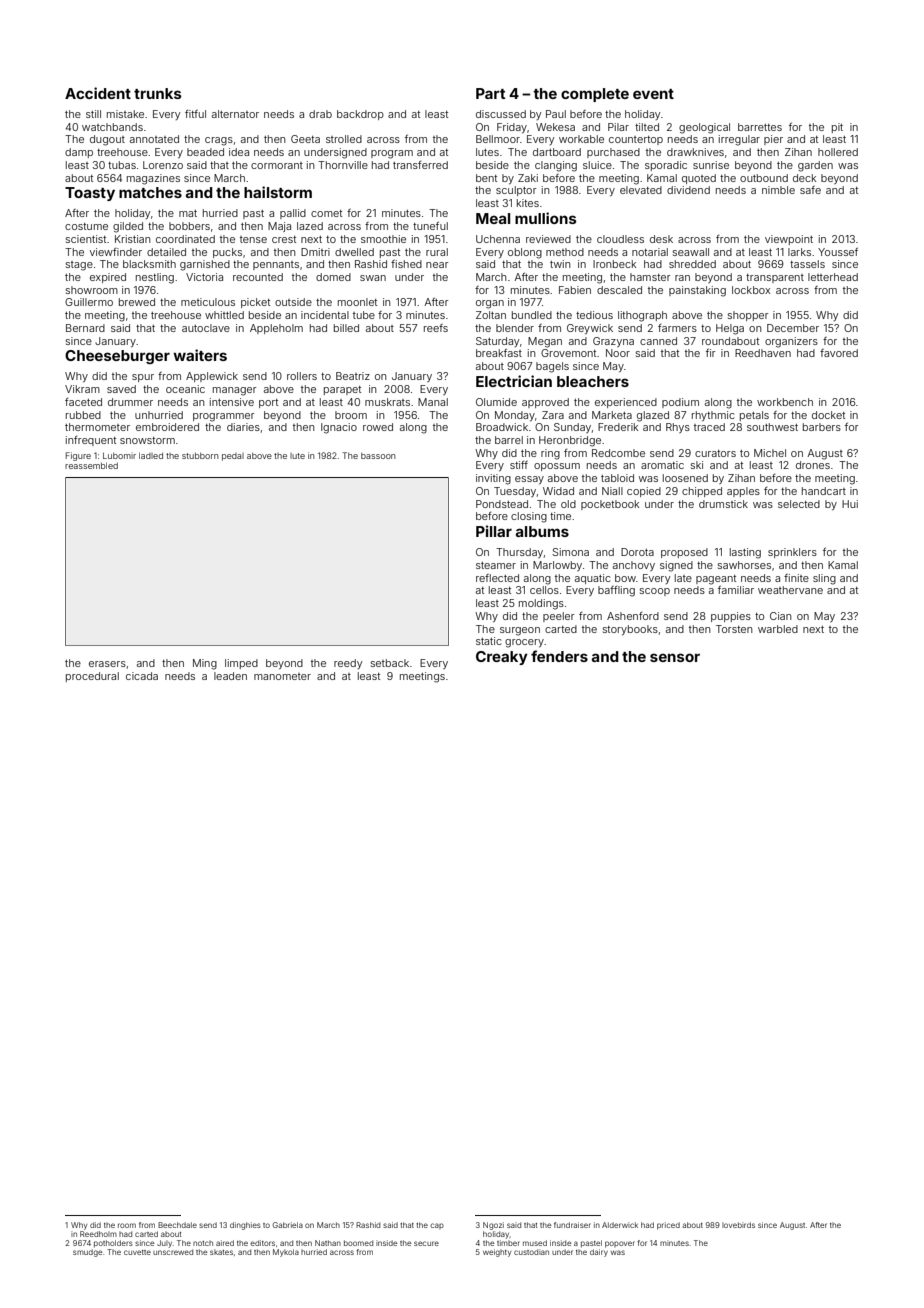  What do you see at coordinates (793, 328) in the screenshot?
I see `December` at bounding box center [793, 328].
